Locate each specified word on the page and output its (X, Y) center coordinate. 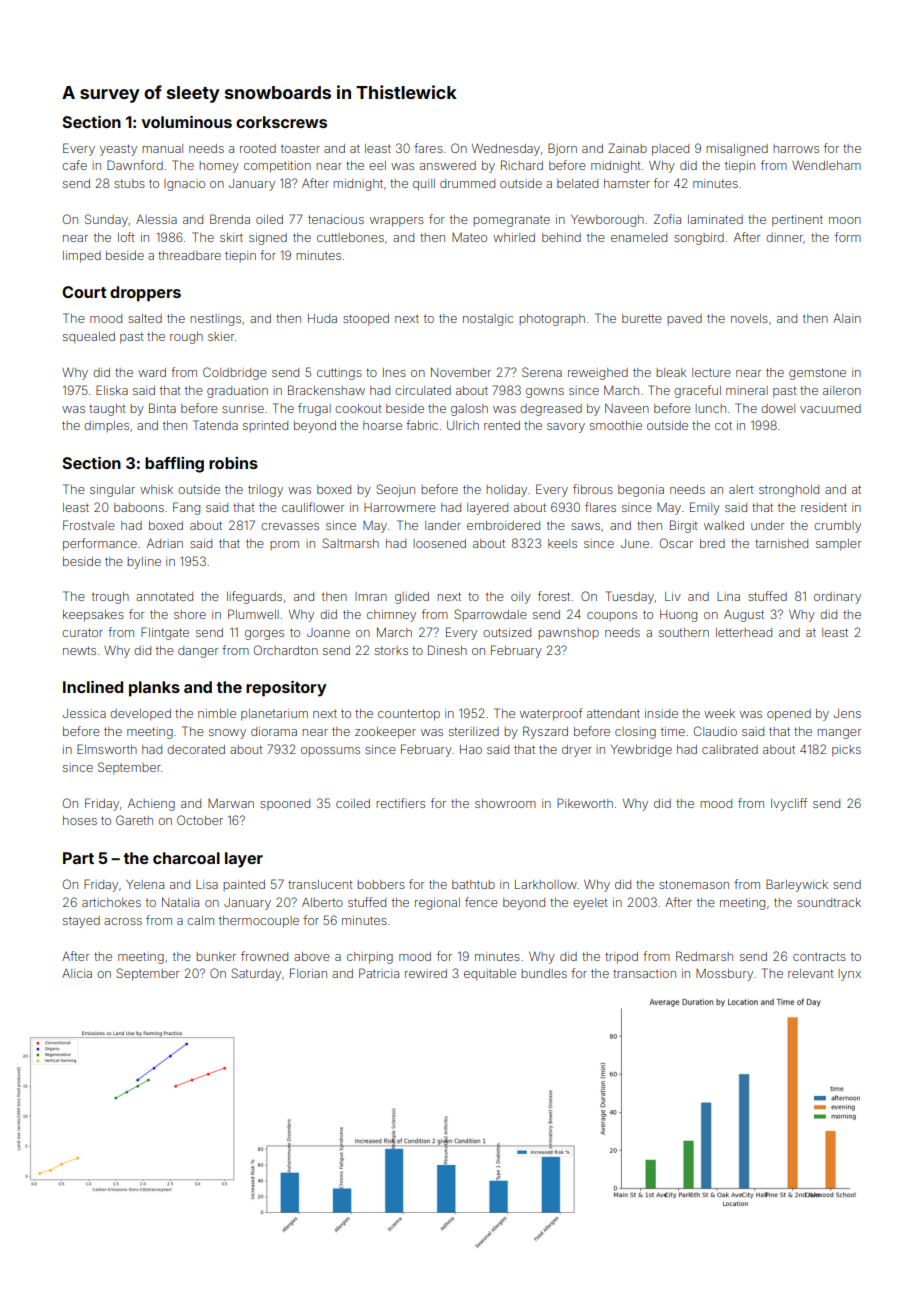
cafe (74, 165)
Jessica (84, 713)
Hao (471, 749)
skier (221, 336)
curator (82, 632)
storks (391, 650)
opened (789, 715)
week (719, 713)
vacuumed (830, 408)
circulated (423, 390)
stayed (81, 922)
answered (448, 165)
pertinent (797, 221)
